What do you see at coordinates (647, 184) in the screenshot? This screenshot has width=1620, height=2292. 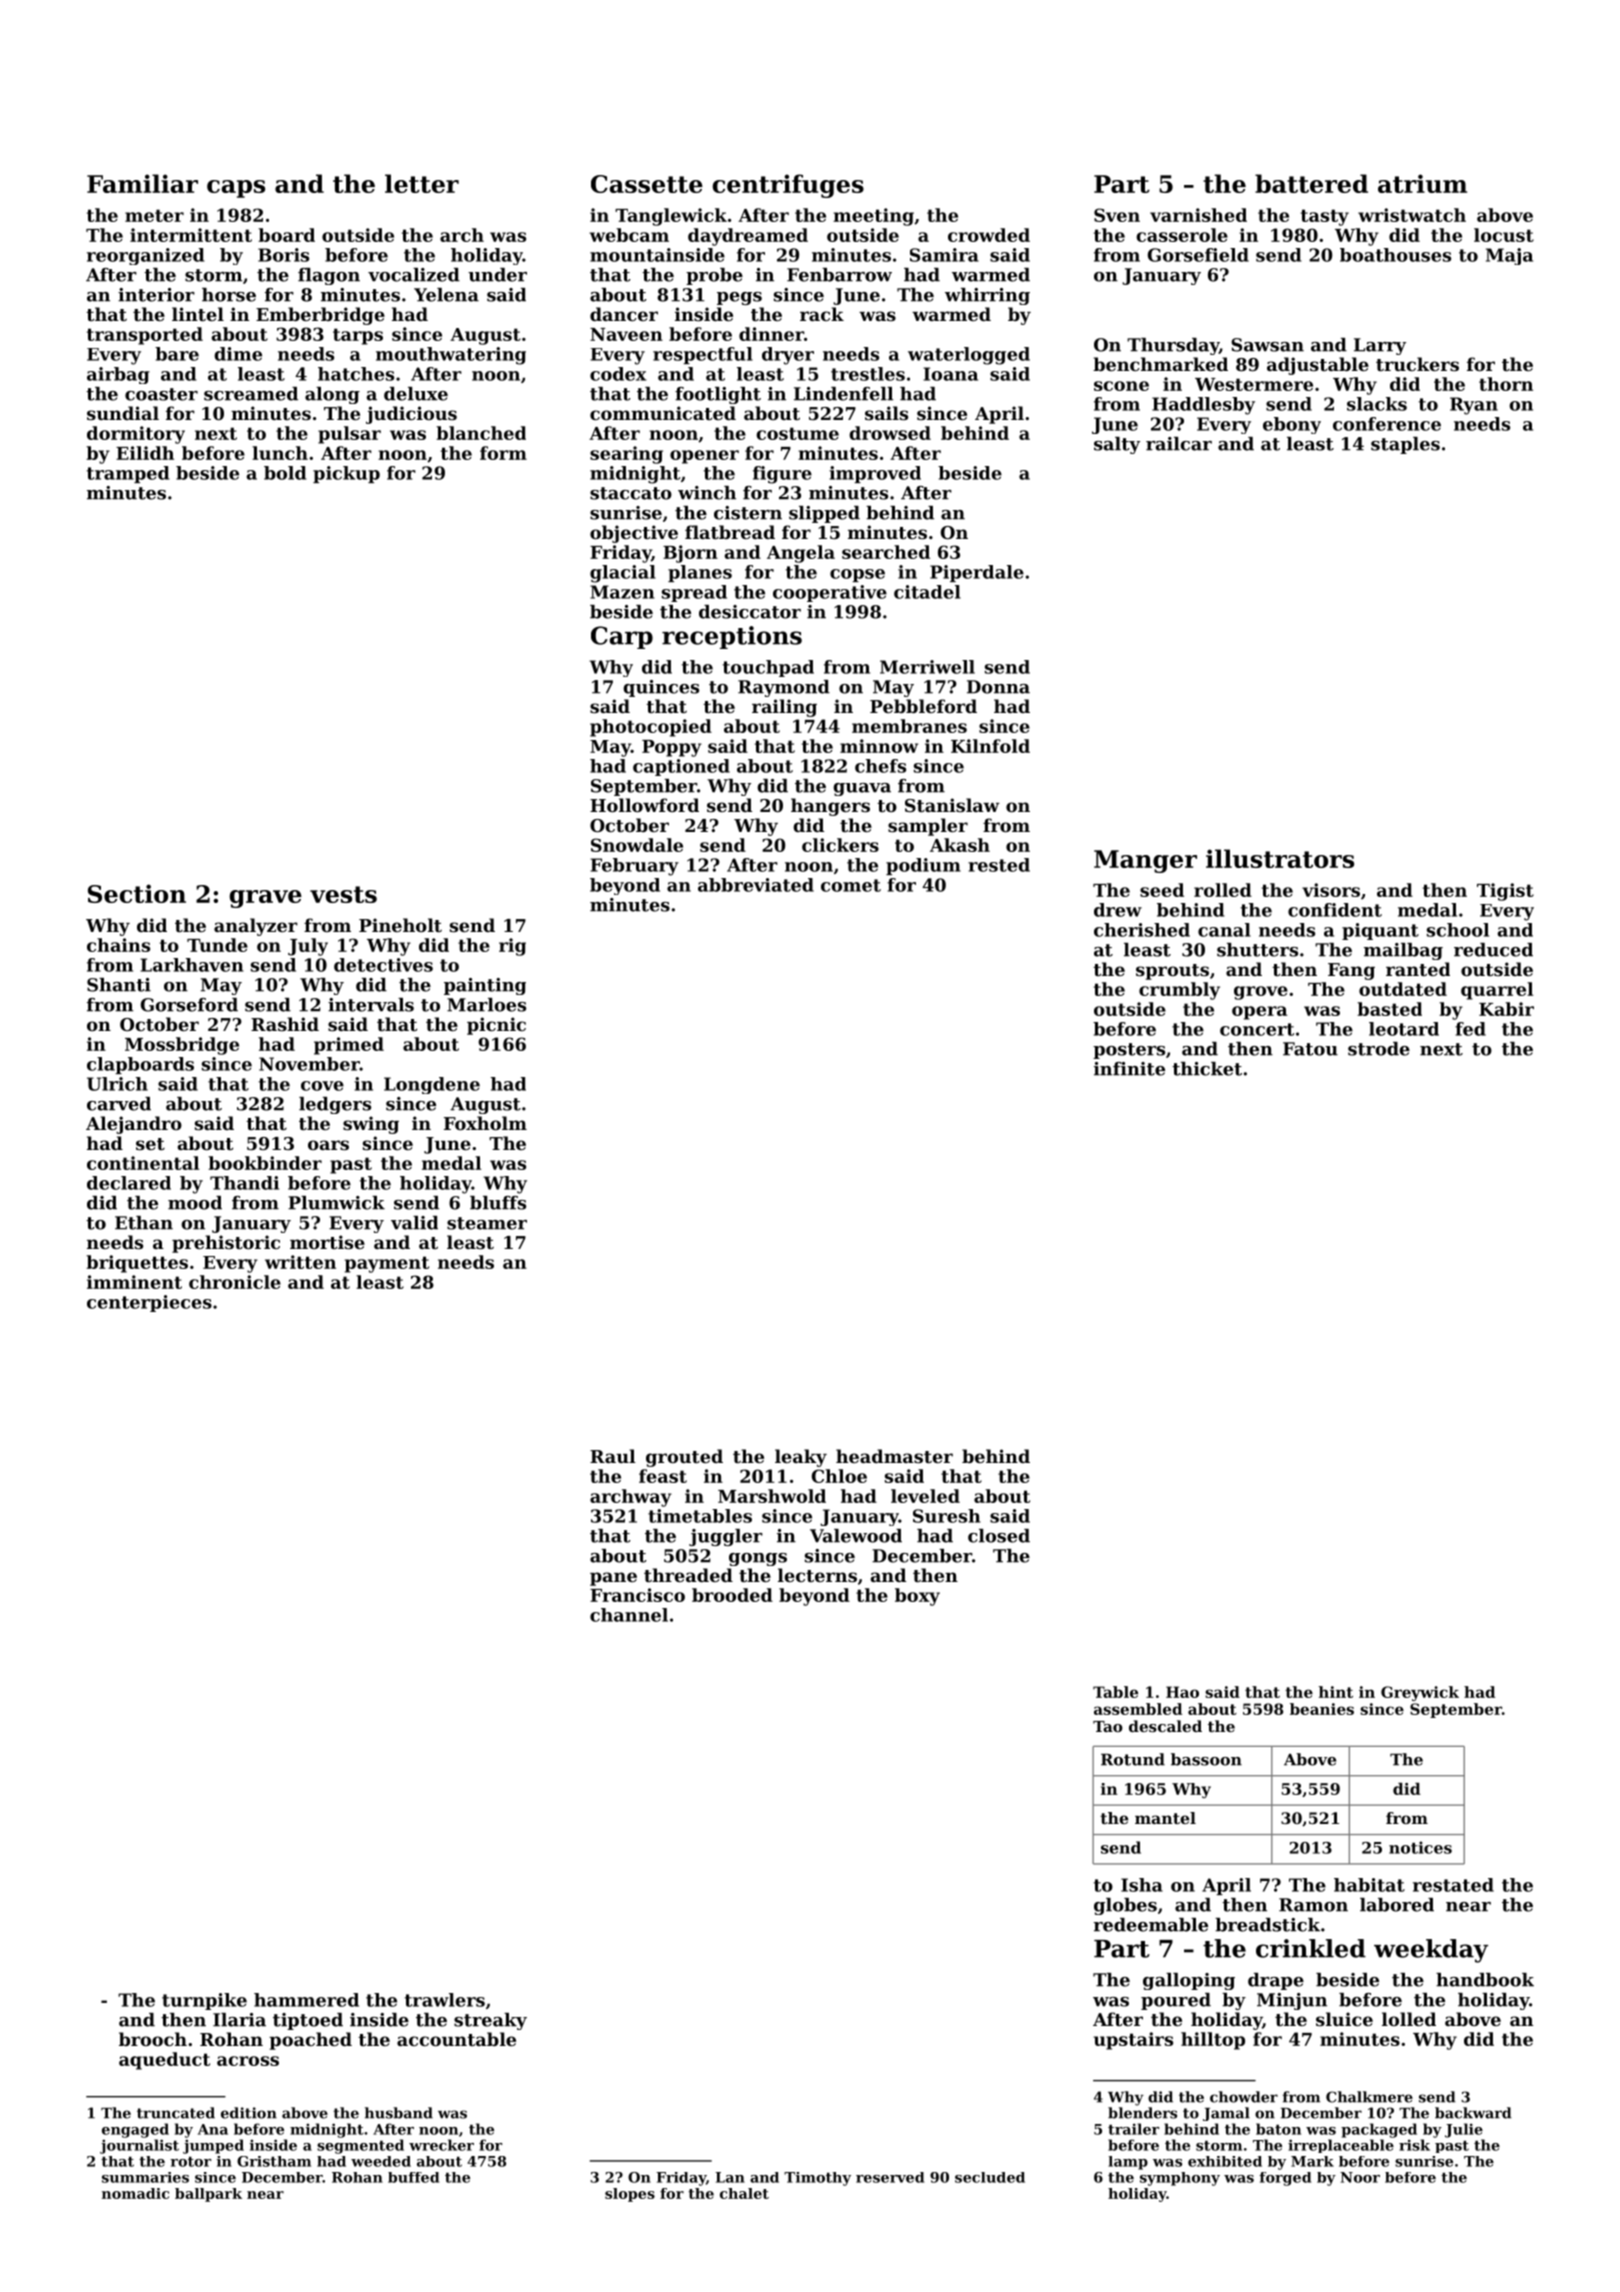 I see `Cassette` at bounding box center [647, 184].
